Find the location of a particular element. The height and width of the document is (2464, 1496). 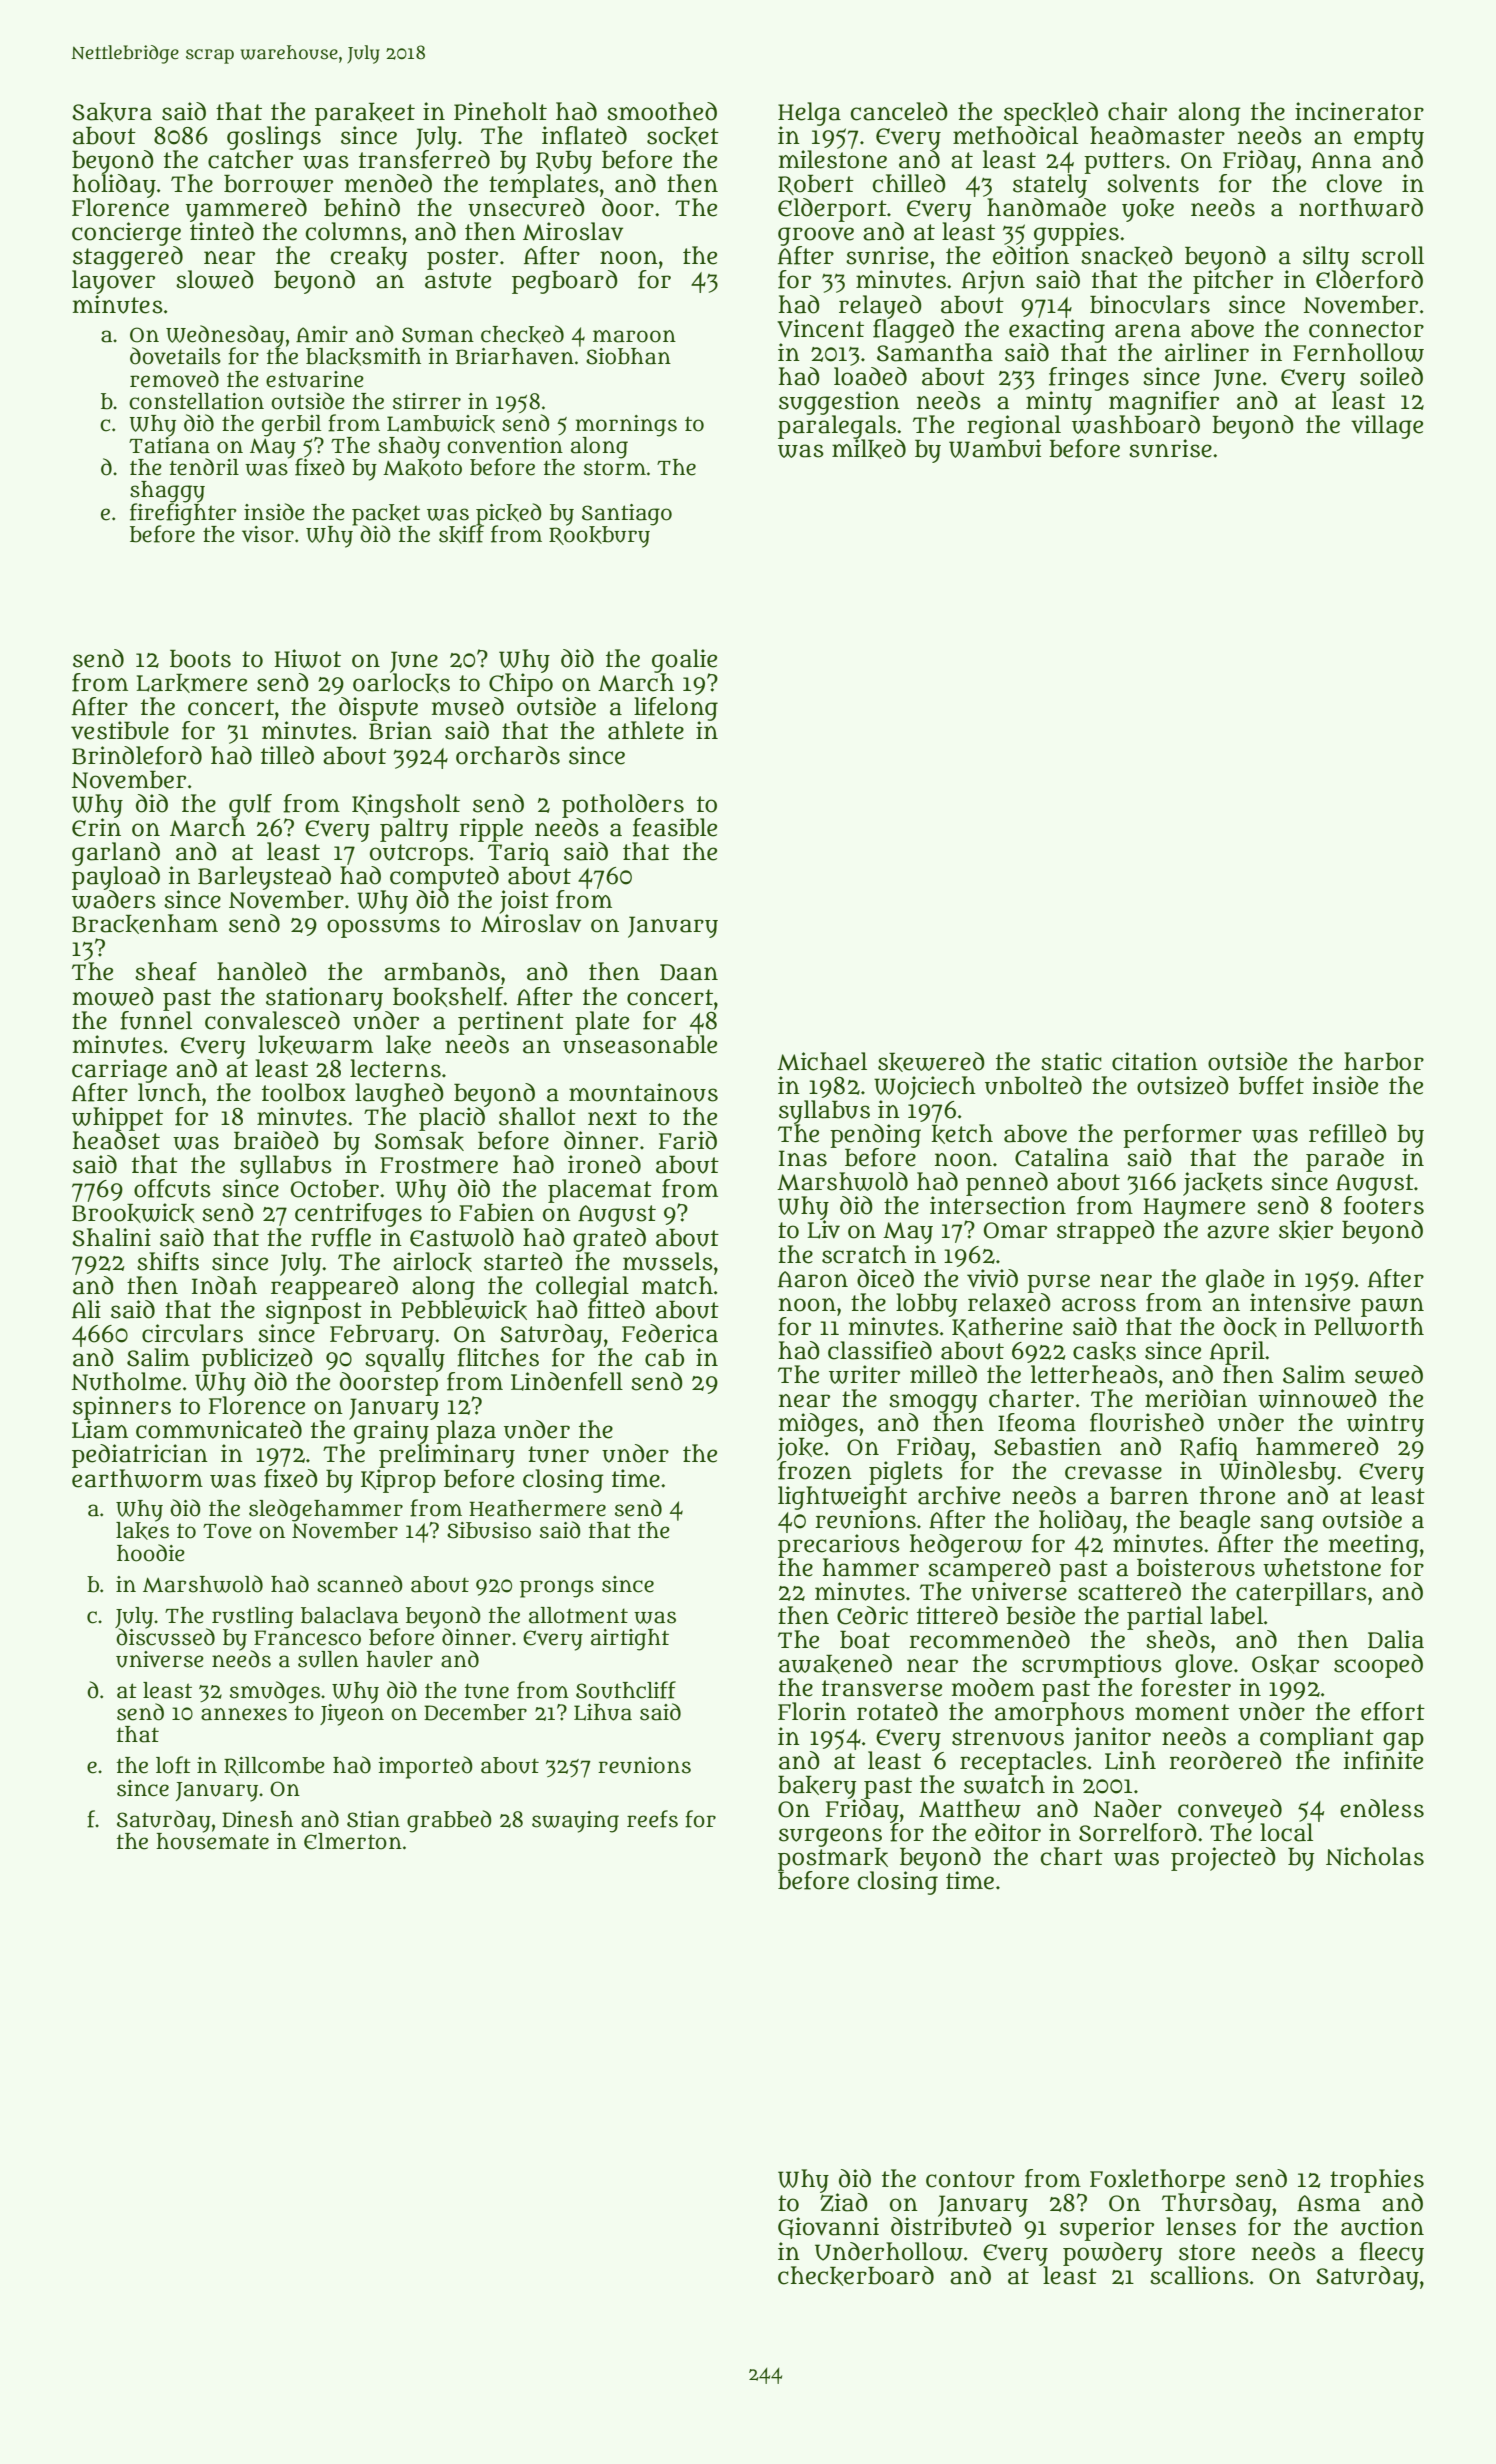

checkerboard is located at coordinates (856, 2276).
